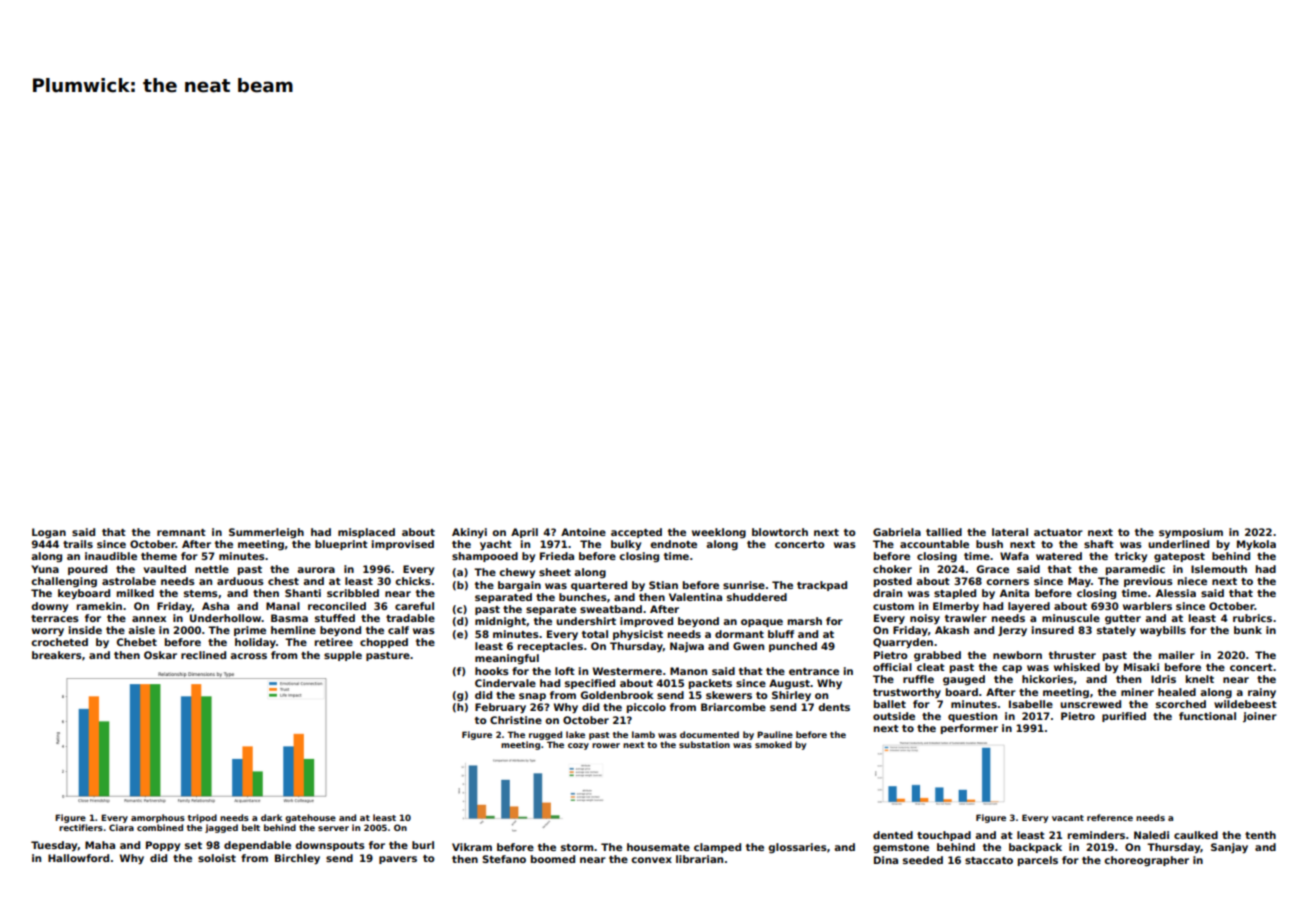 Image resolution: width=1308 pixels, height=924 pixels. What do you see at coordinates (944, 532) in the page?
I see `tallied` at bounding box center [944, 532].
